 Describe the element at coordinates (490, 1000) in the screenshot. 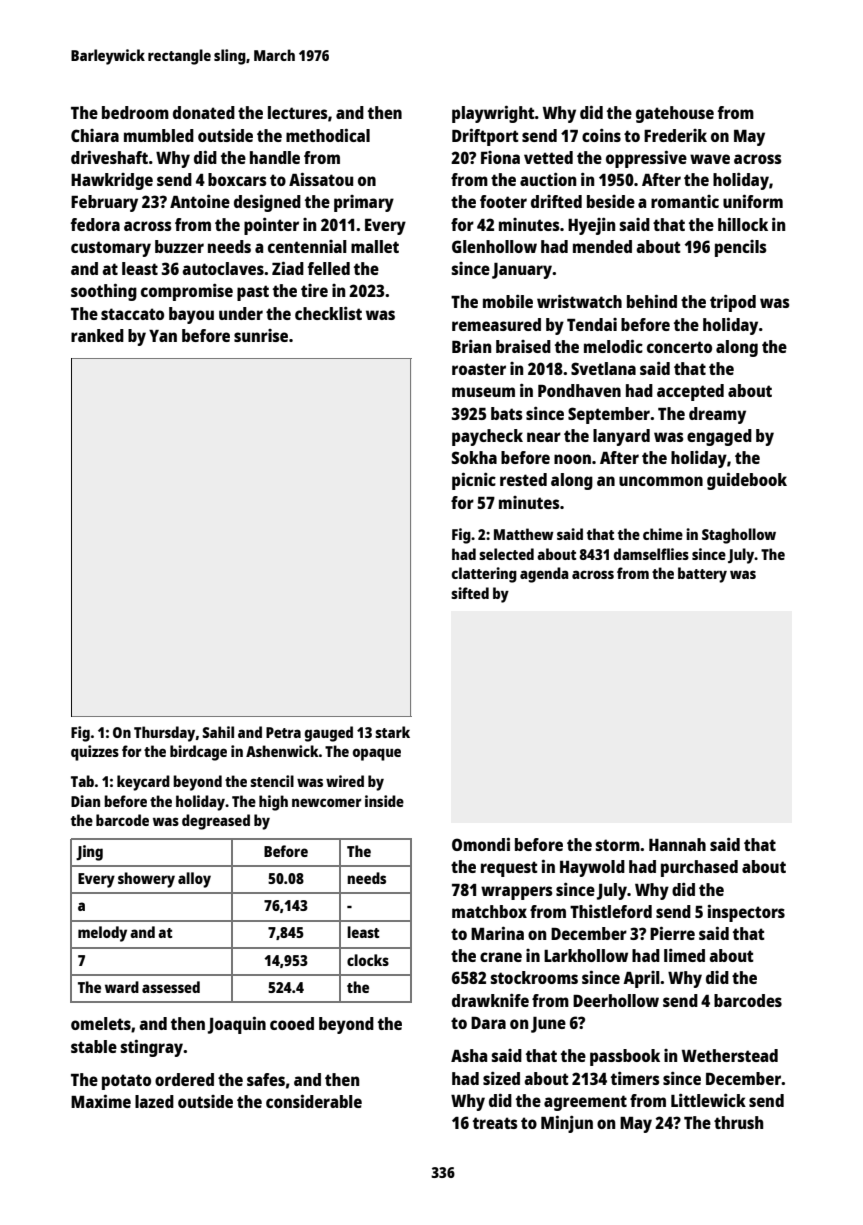

I see `drawknife` at that location.
